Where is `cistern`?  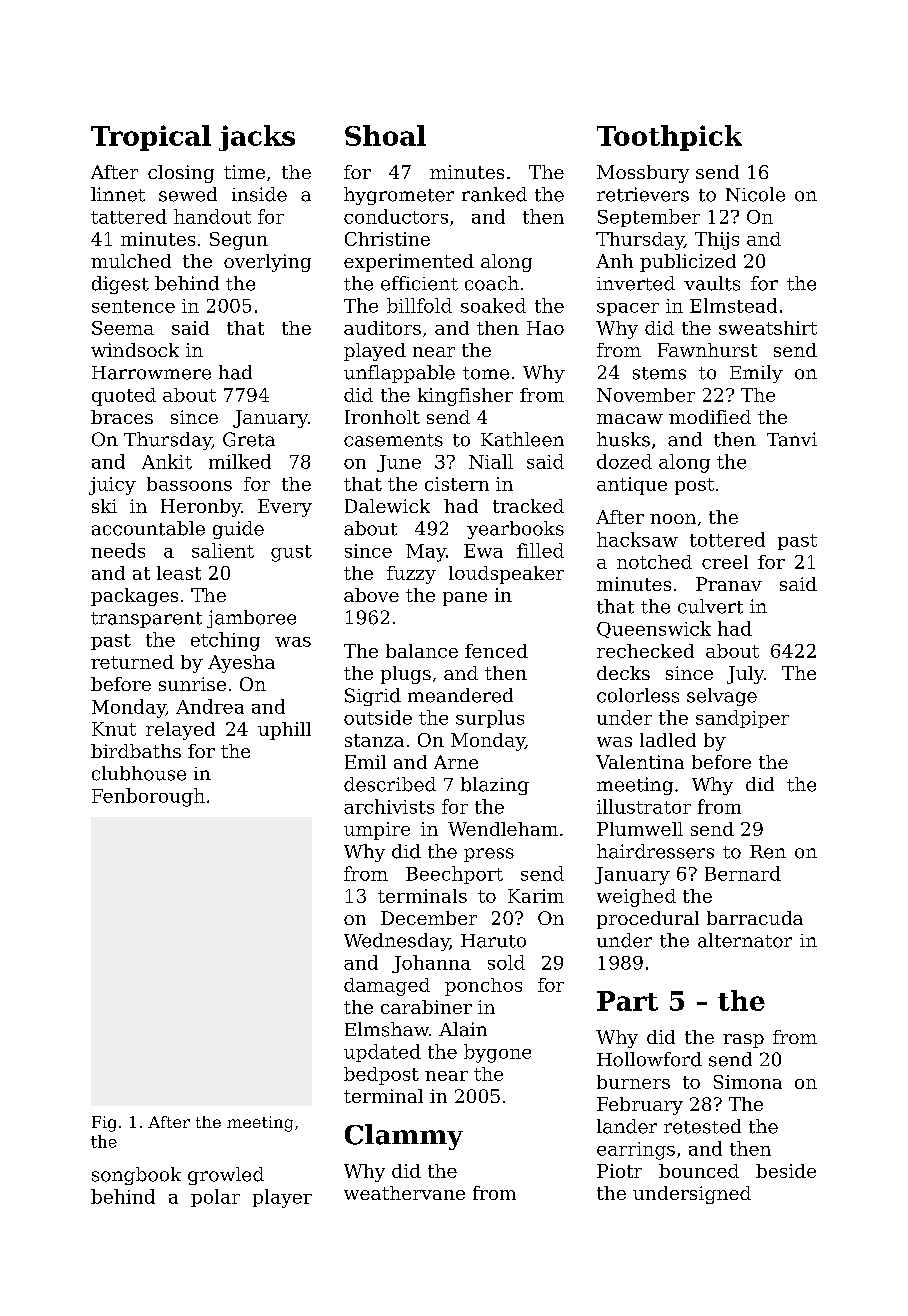
cistern is located at coordinates (457, 484).
